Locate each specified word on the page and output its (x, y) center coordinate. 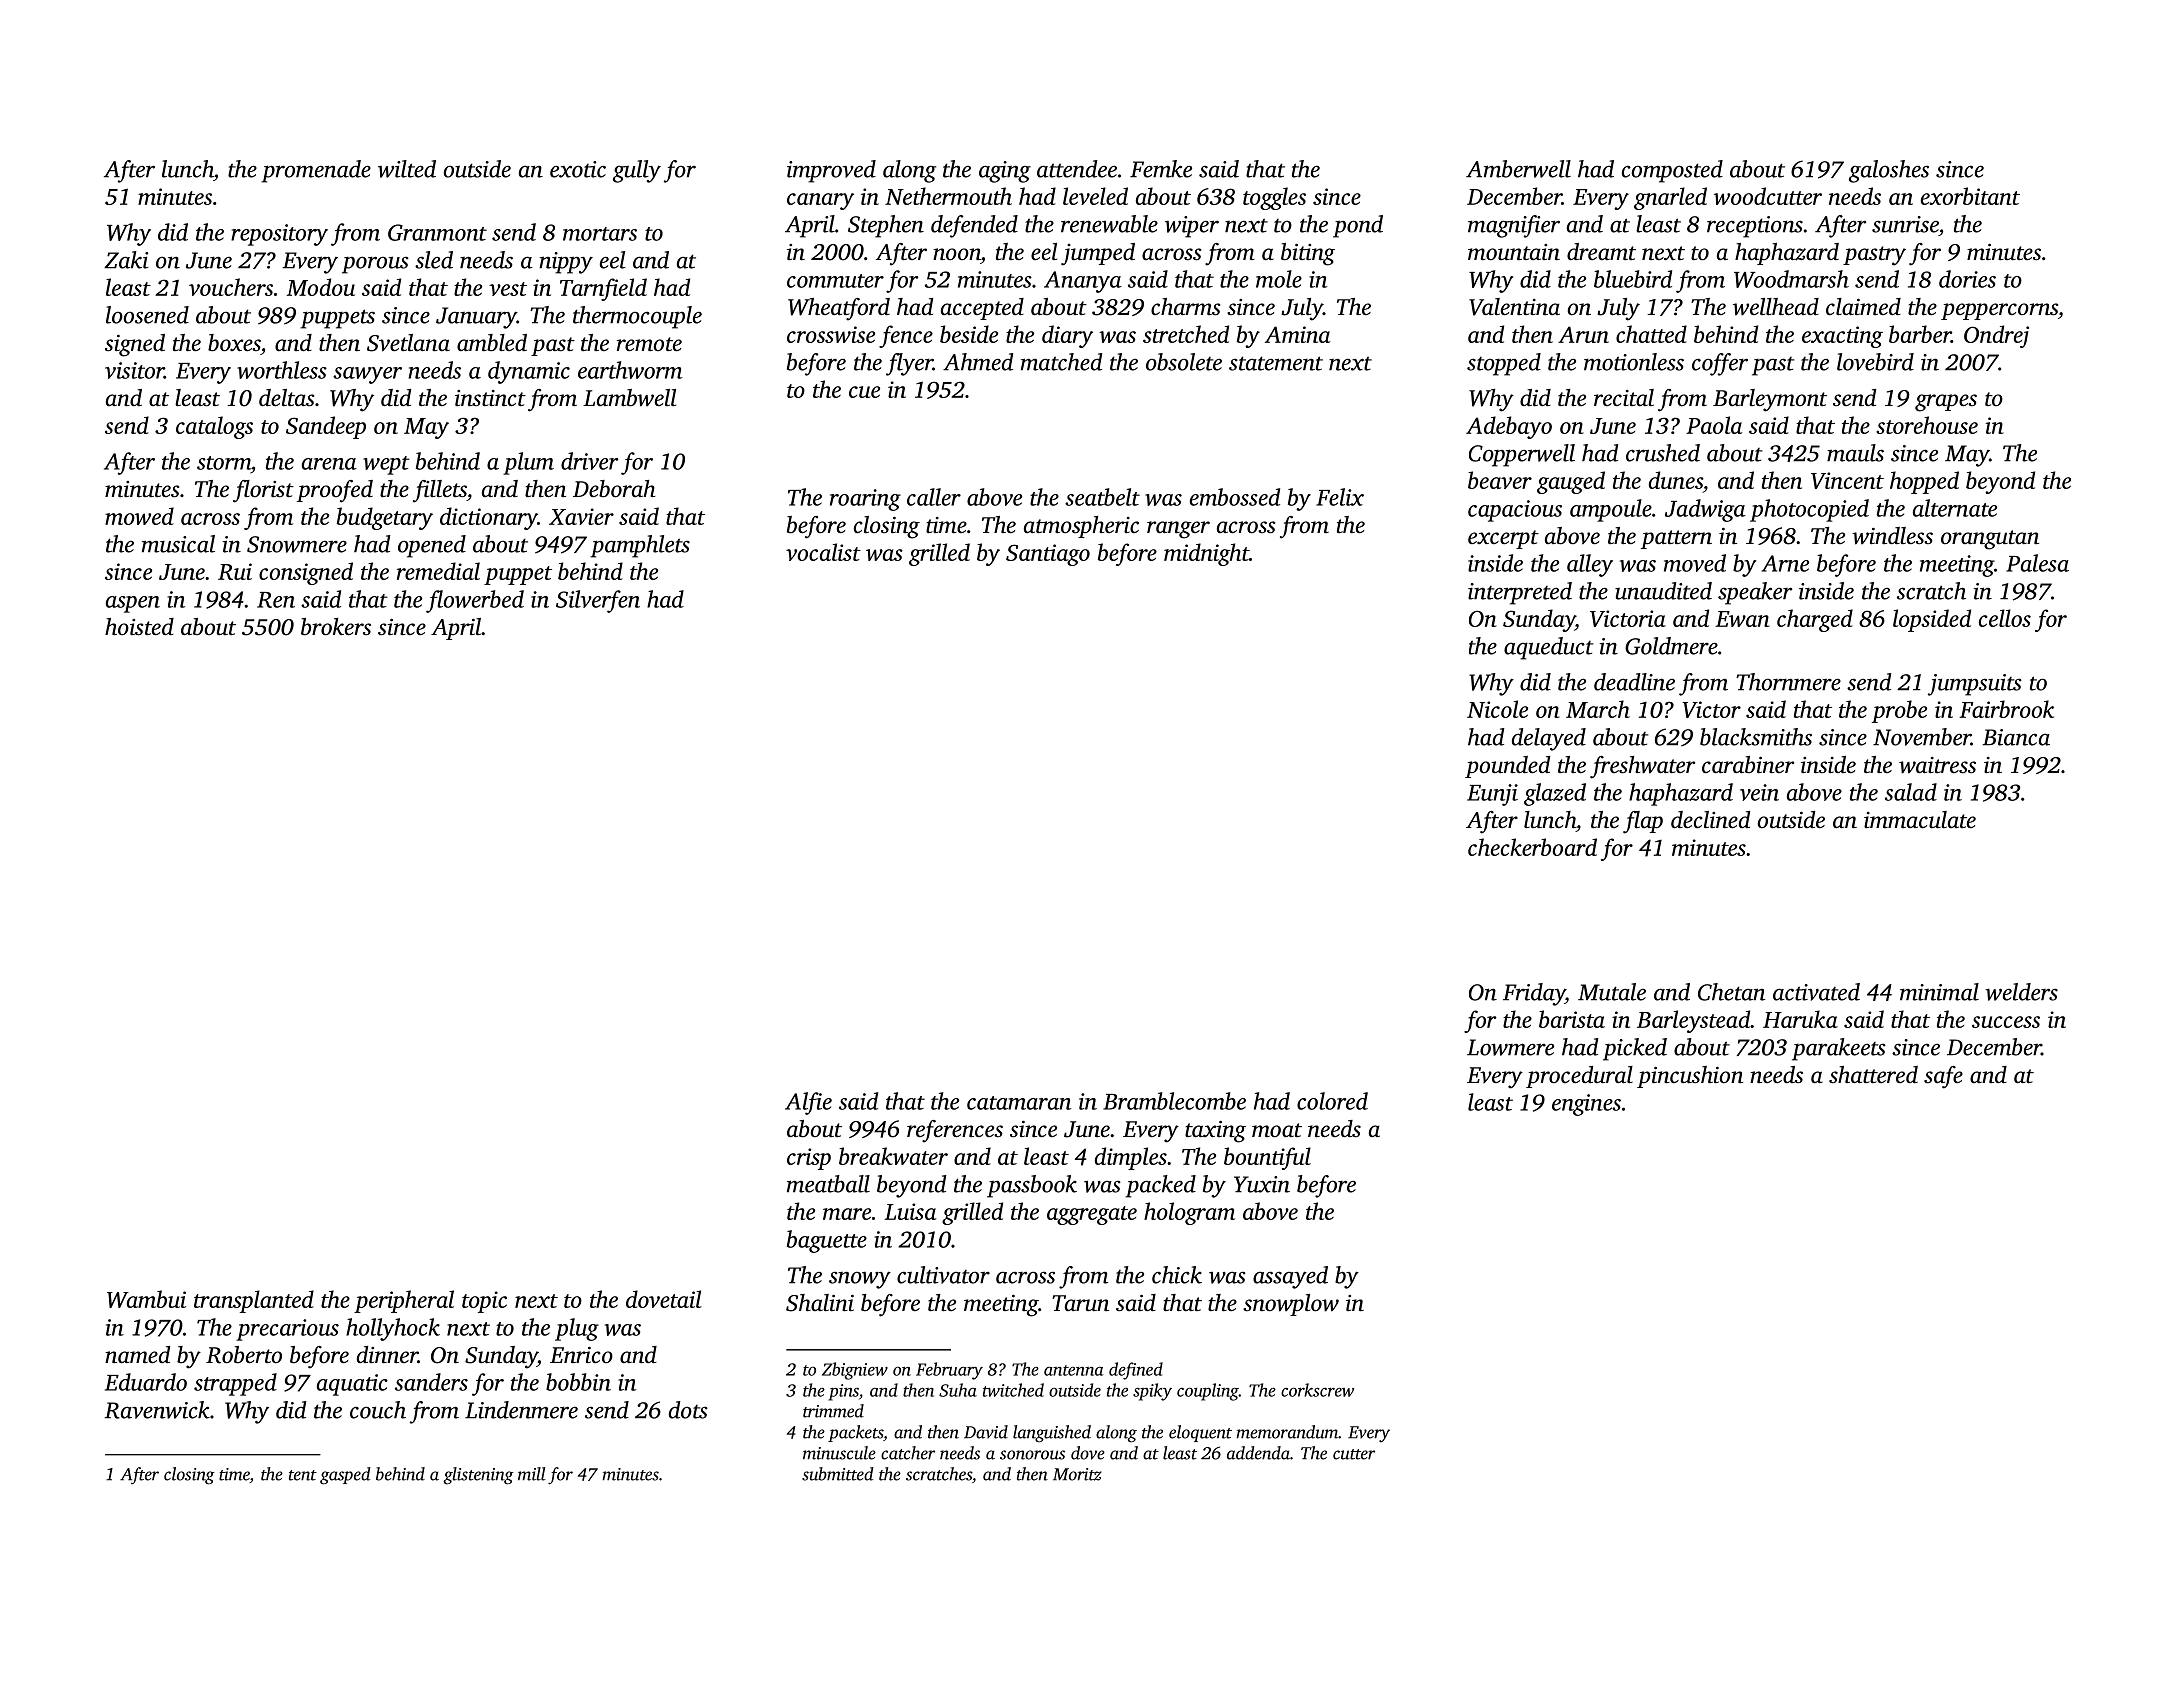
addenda (1258, 1453)
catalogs (214, 427)
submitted (838, 1474)
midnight (1206, 554)
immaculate (1920, 820)
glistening (479, 1476)
